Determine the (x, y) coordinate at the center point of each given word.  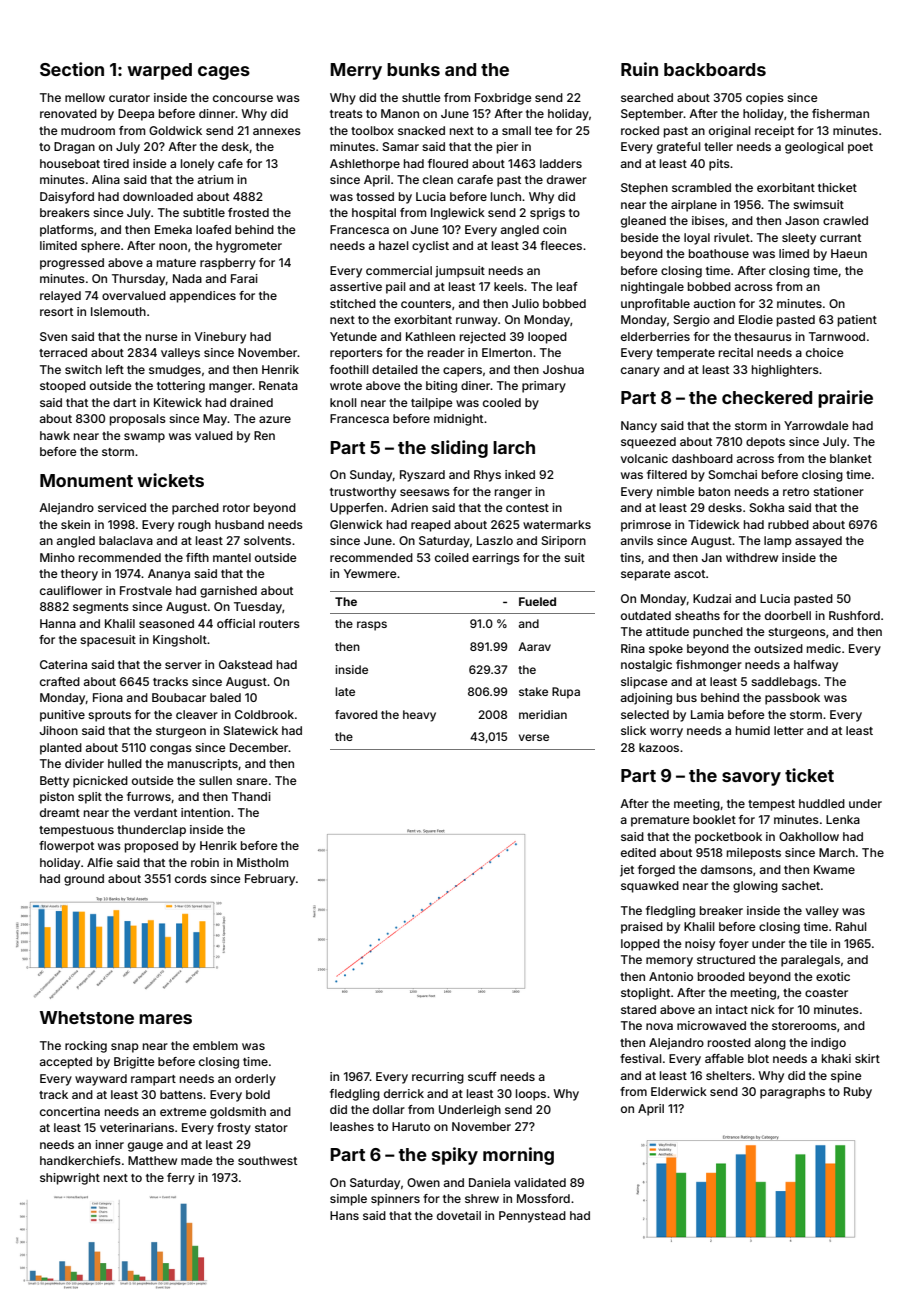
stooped (63, 387)
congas (171, 750)
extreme (183, 1112)
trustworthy (363, 493)
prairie (845, 399)
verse (534, 737)
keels (509, 286)
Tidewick (714, 524)
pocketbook (728, 838)
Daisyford (67, 198)
